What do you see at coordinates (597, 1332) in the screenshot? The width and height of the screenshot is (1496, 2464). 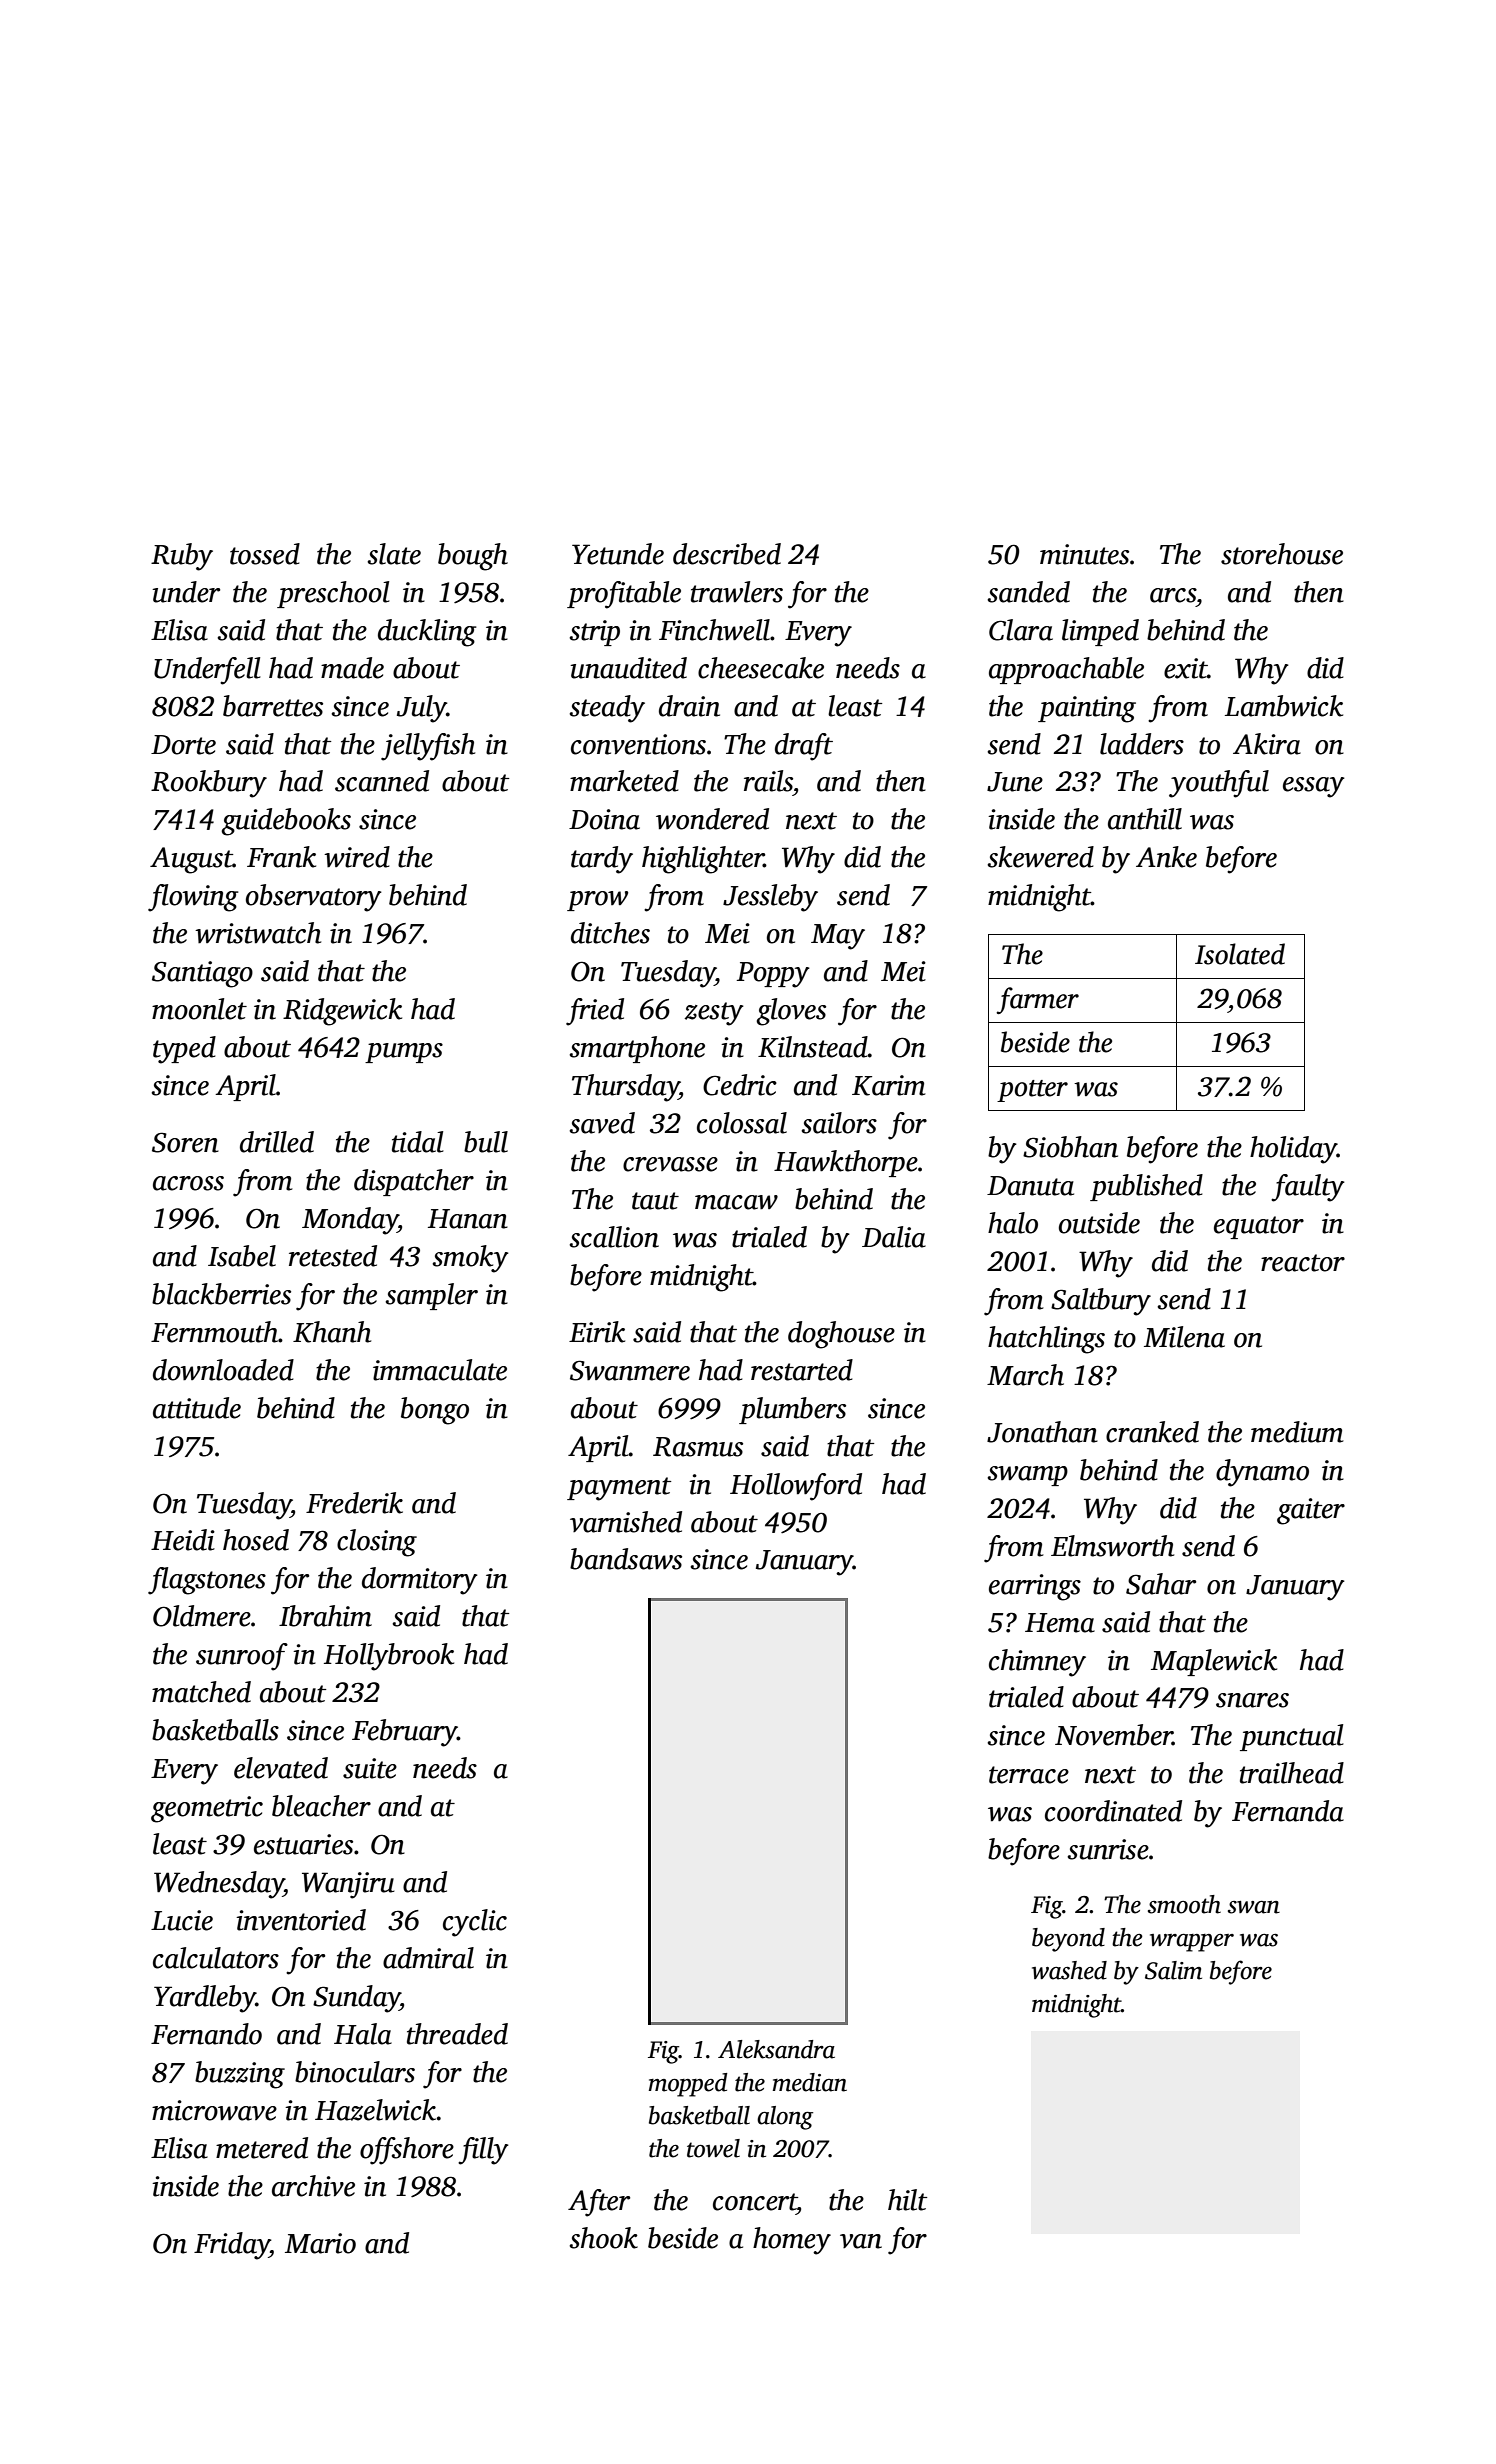 I see `Eirik` at bounding box center [597, 1332].
